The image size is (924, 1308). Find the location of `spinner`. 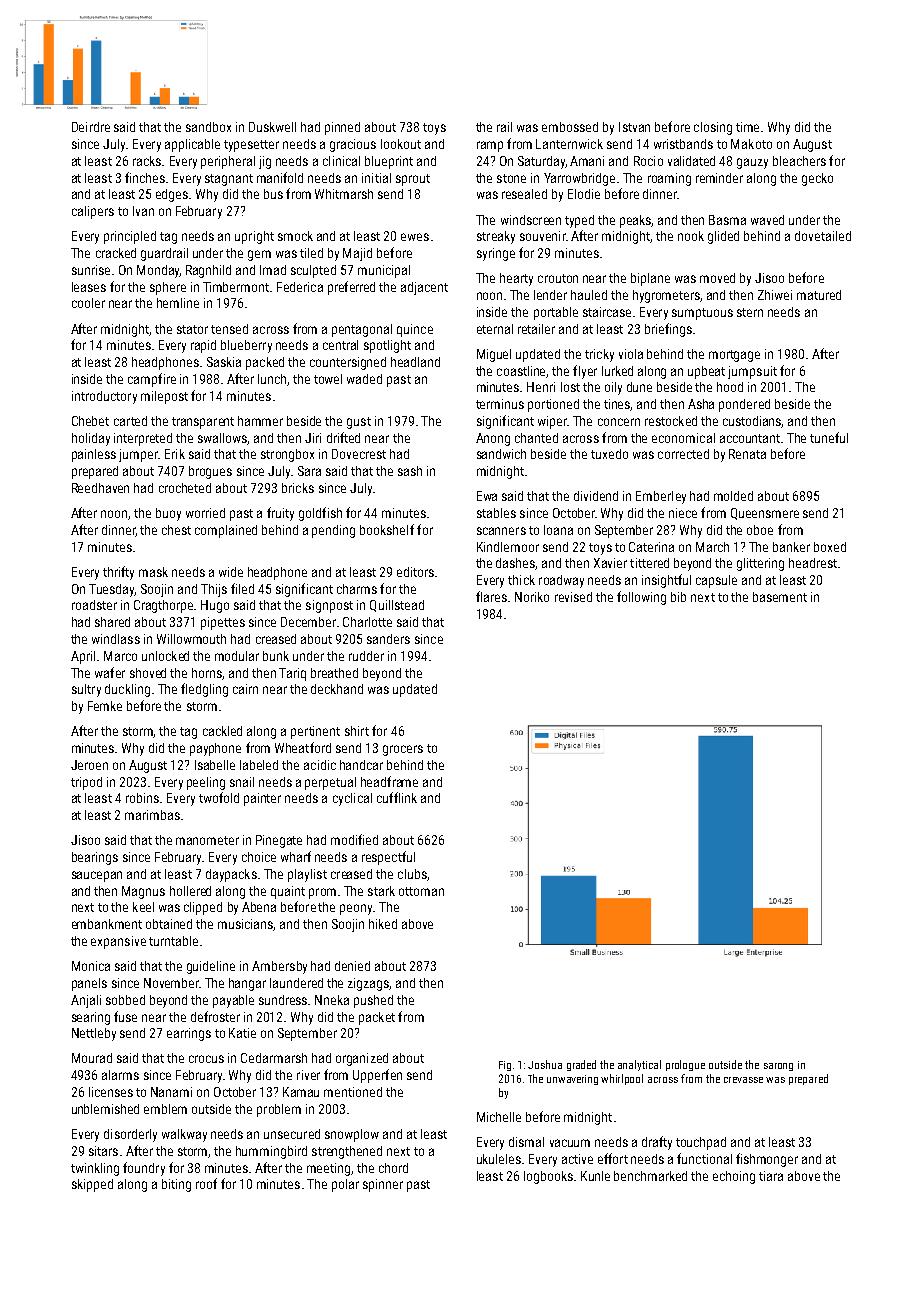

spinner is located at coordinates (383, 1185).
